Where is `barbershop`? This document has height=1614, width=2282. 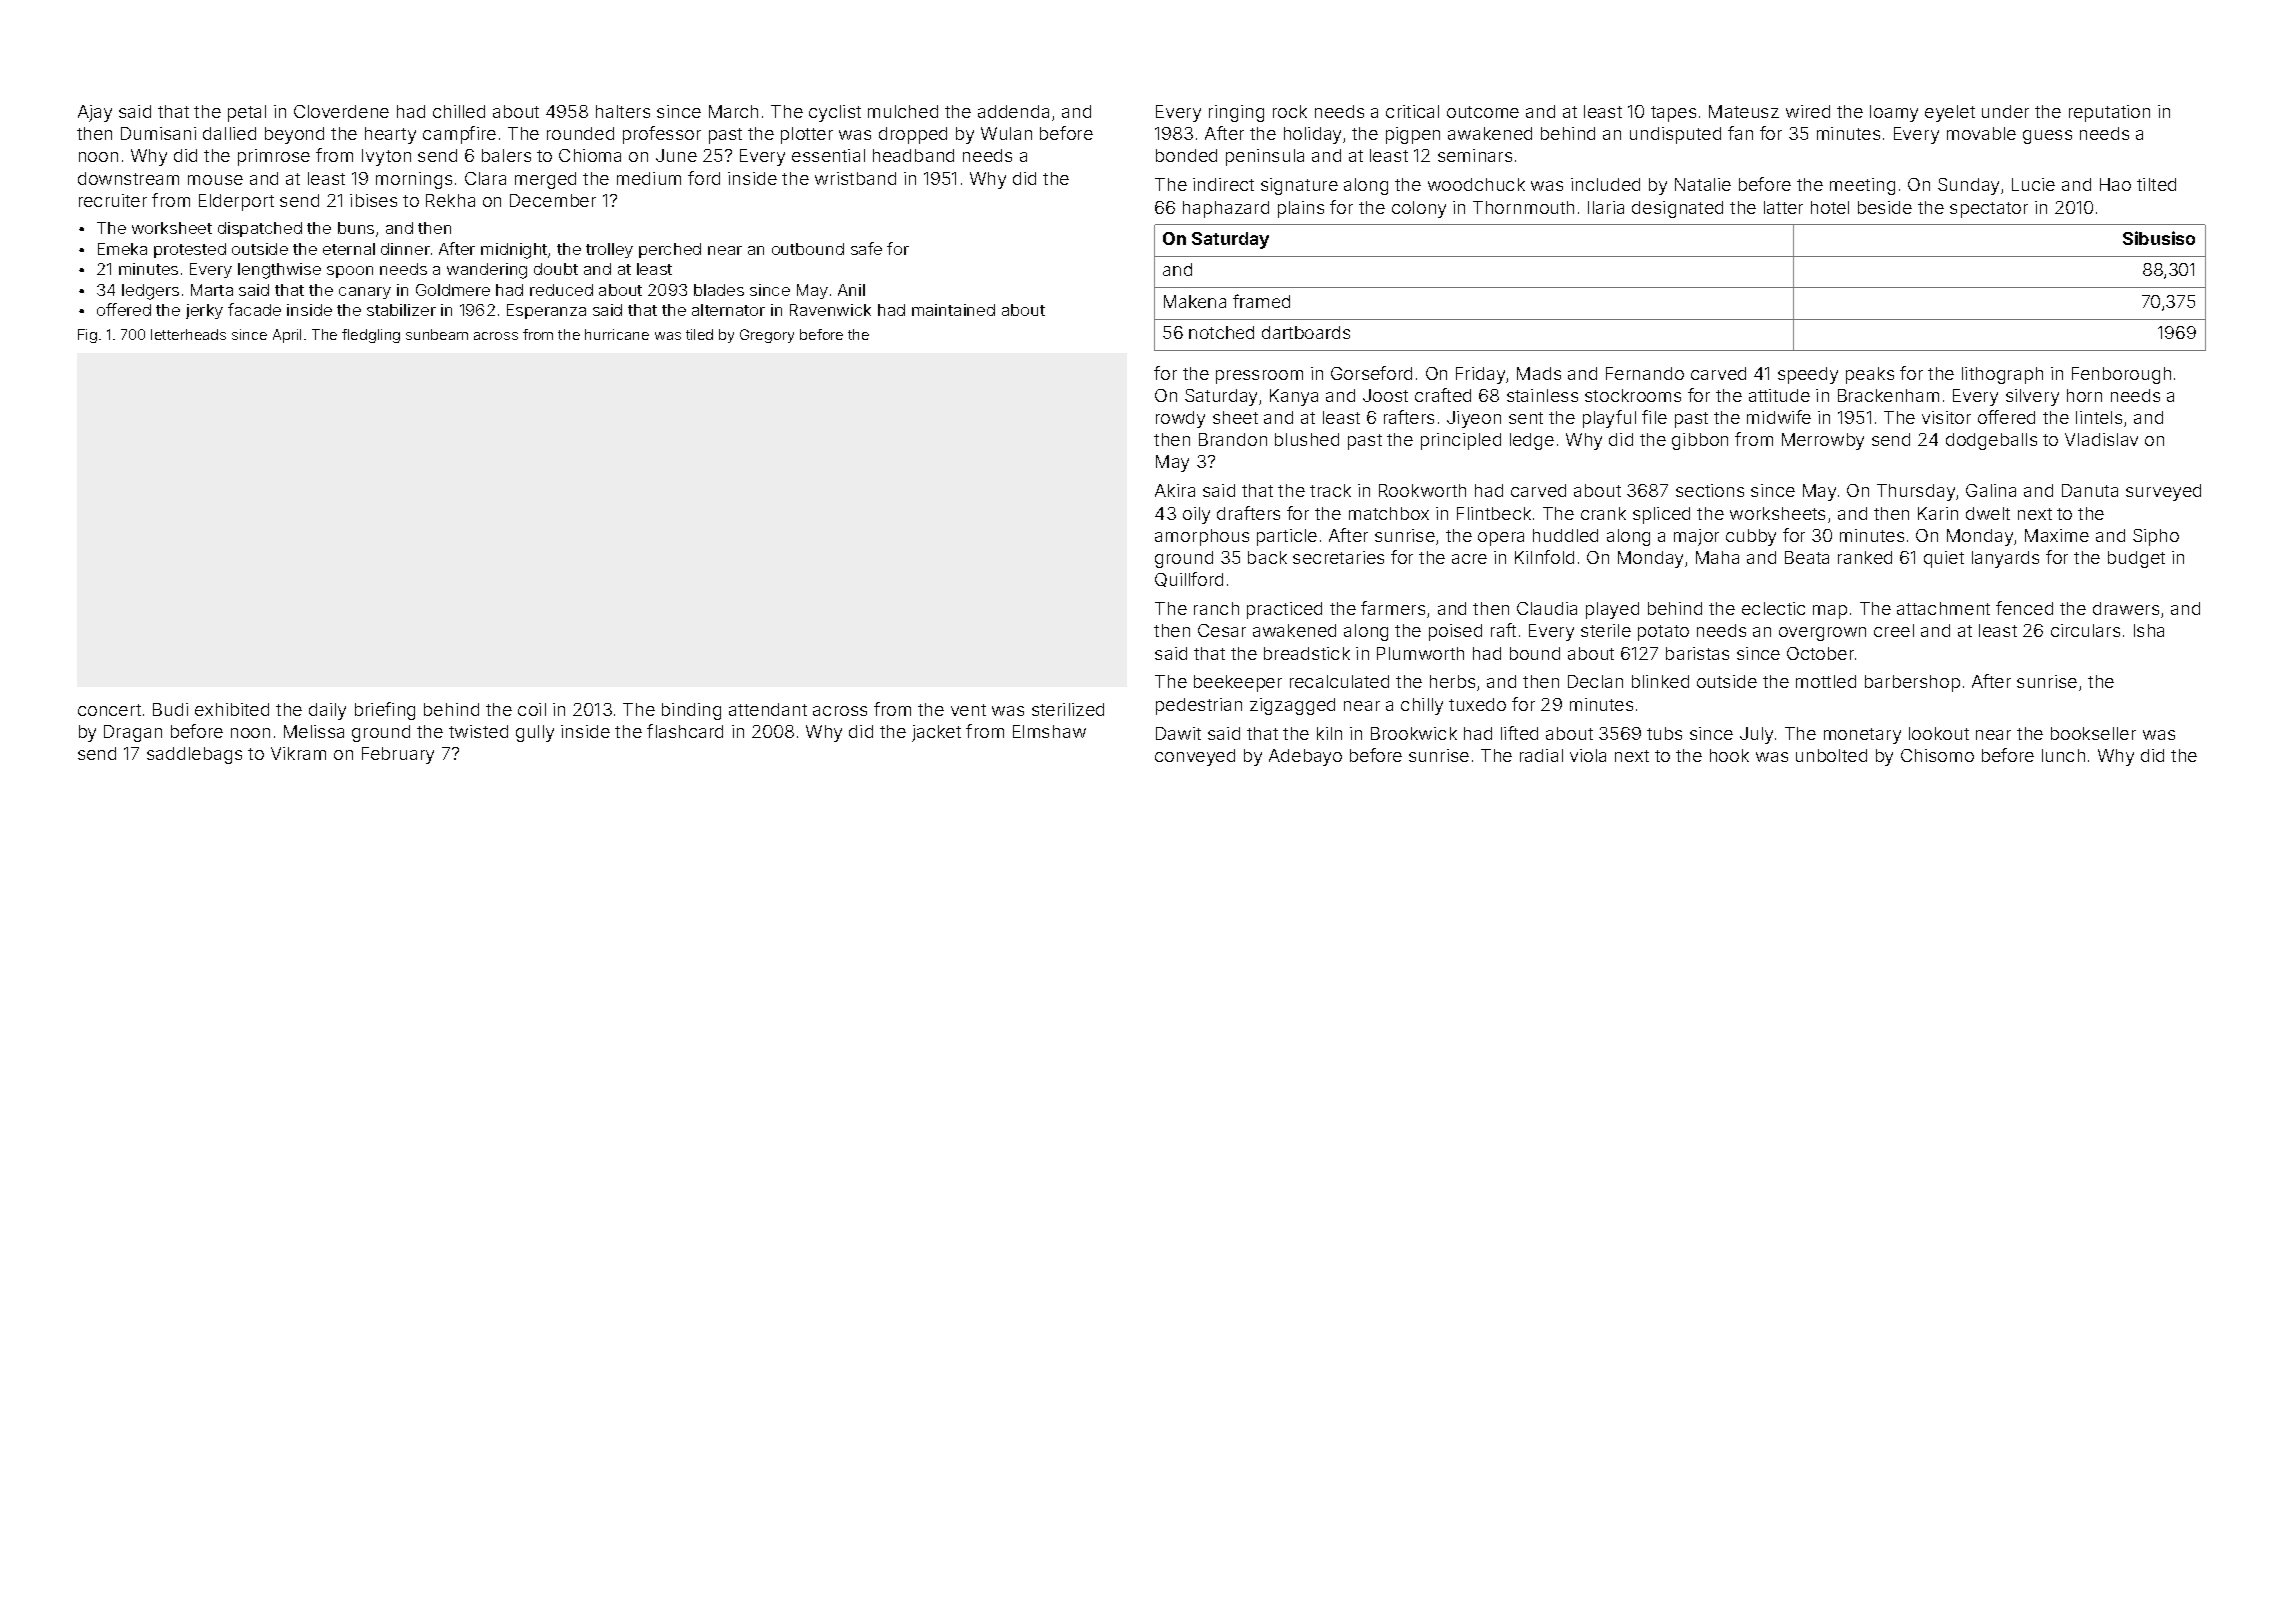
barbershop is located at coordinates (1912, 683).
